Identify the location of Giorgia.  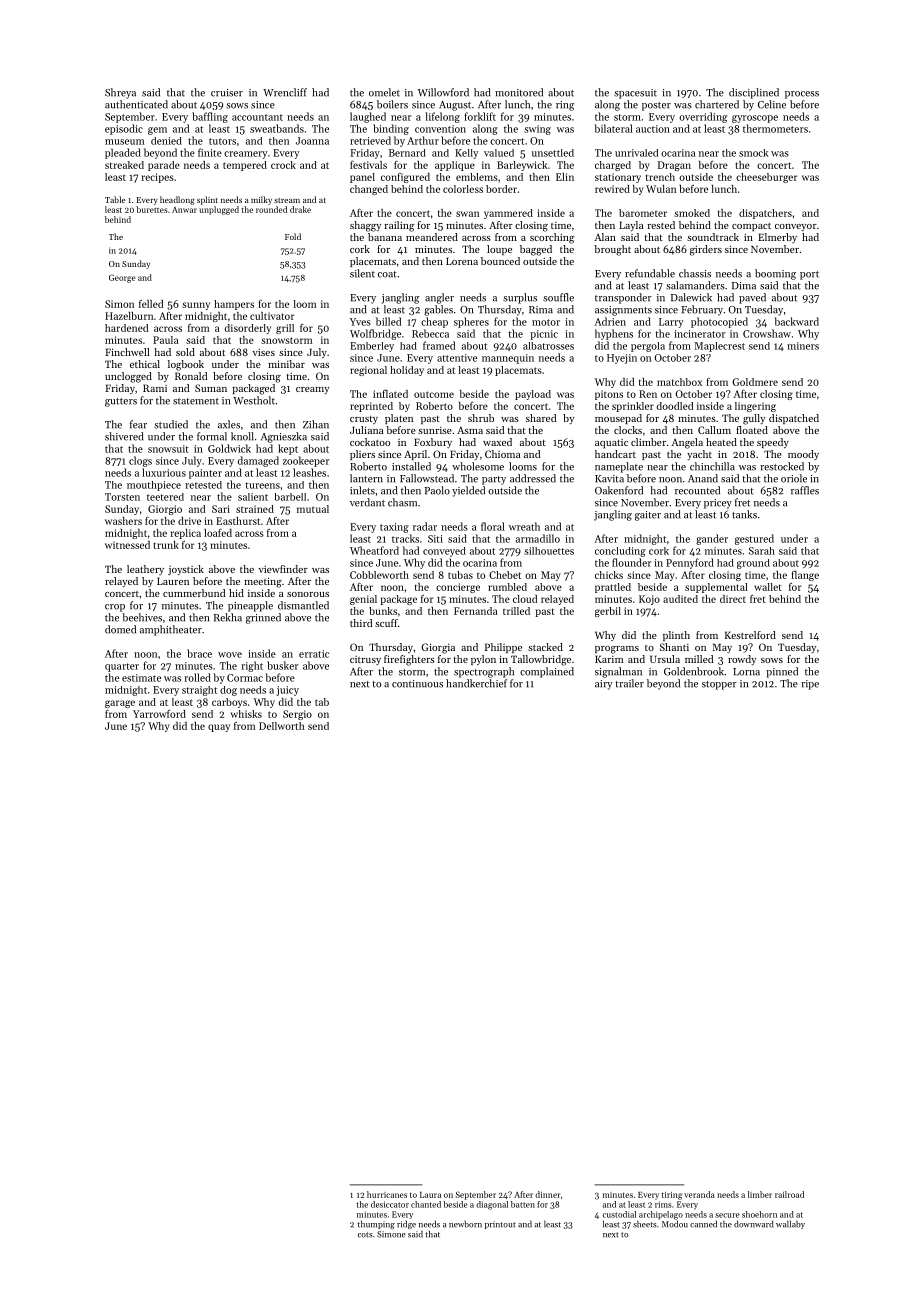
(438, 648).
